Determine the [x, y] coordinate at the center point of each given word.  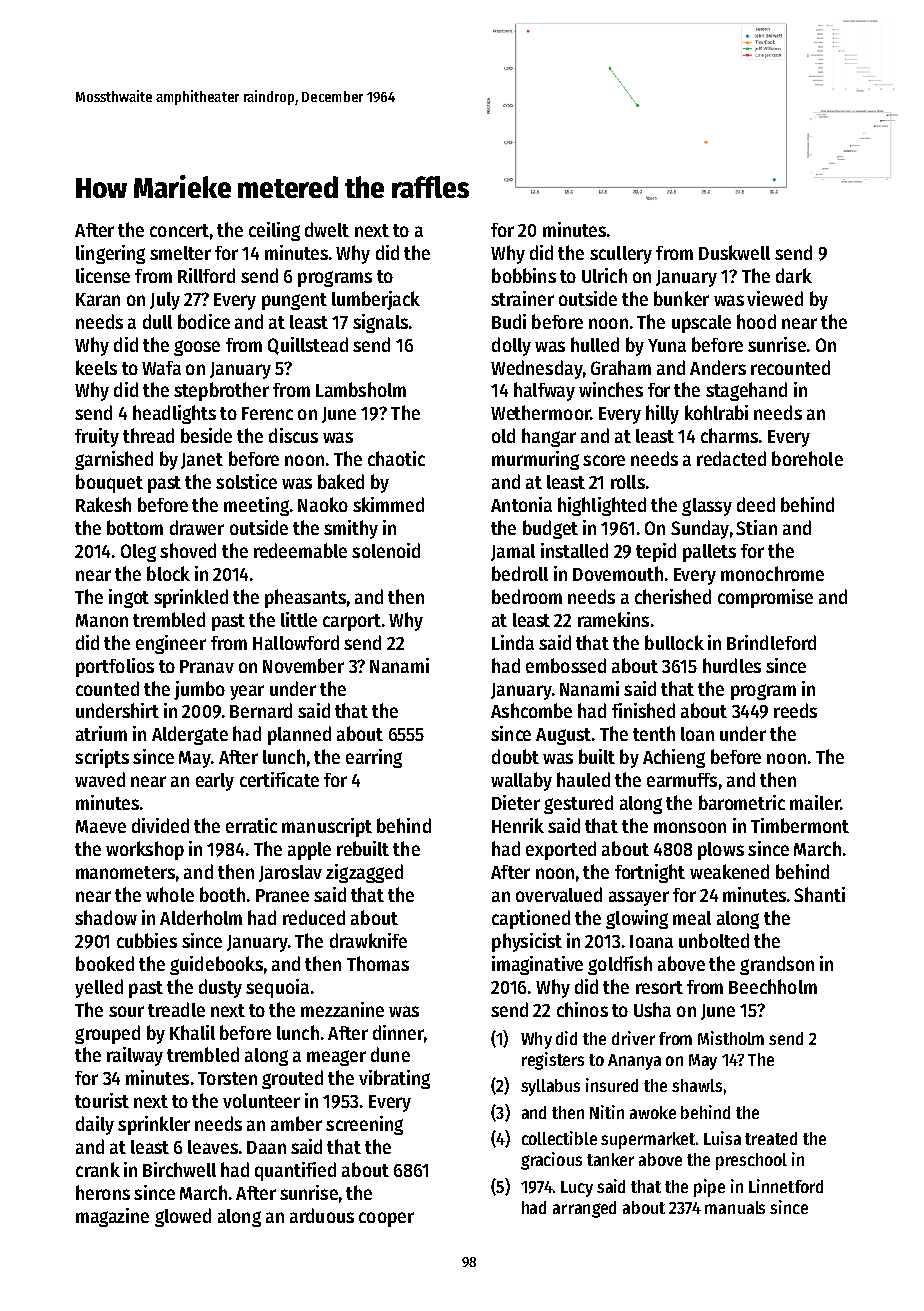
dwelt [327, 229]
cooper [386, 1219]
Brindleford [771, 642]
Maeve [101, 826]
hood [756, 321]
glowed [183, 1217]
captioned [531, 919]
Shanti [819, 894]
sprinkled [191, 598]
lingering [110, 254]
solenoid [386, 550]
